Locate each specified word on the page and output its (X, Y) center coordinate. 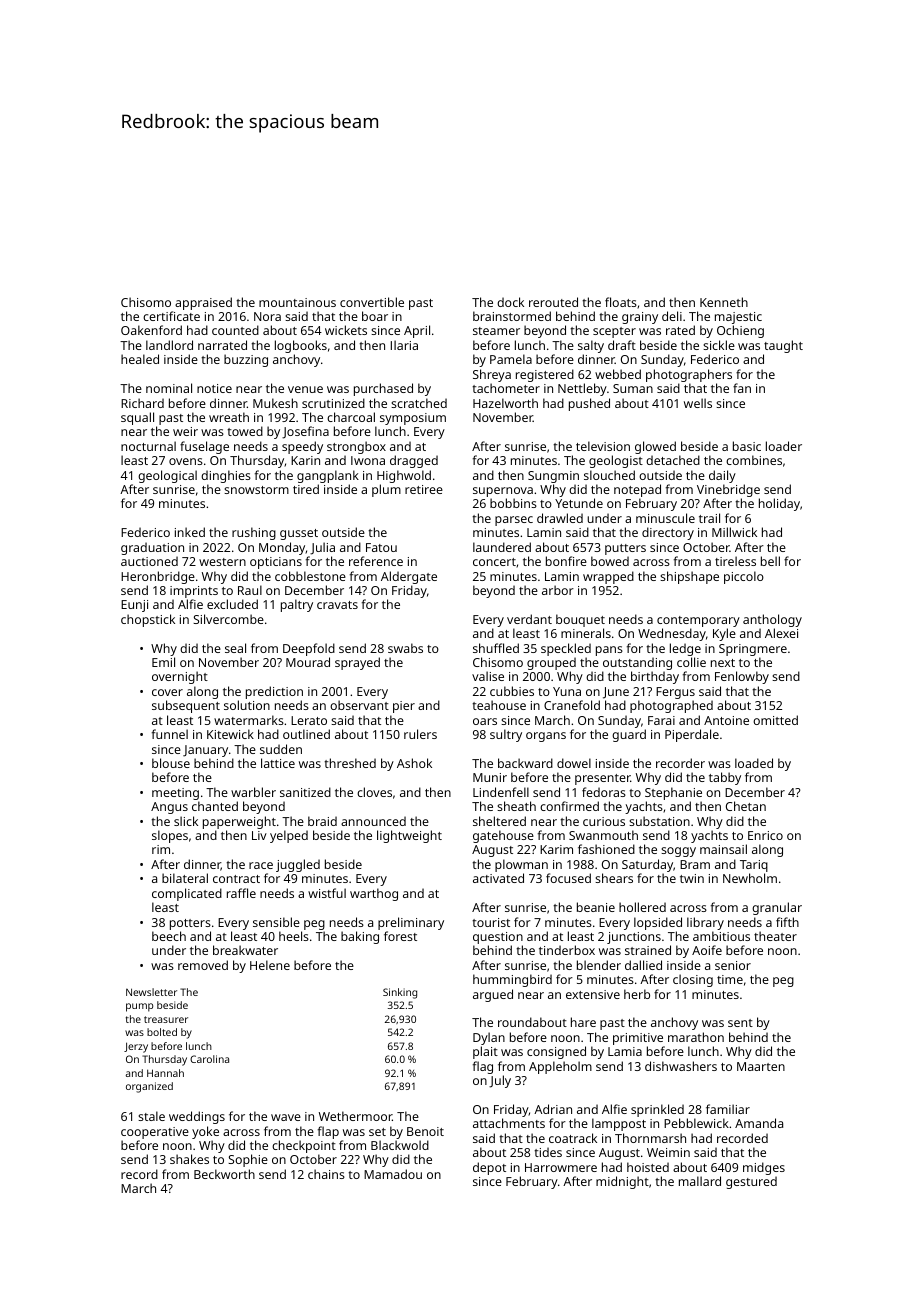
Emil (163, 662)
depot (489, 1168)
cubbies (512, 691)
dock (510, 302)
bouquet (580, 620)
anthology (772, 620)
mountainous (297, 302)
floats (621, 302)
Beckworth (224, 1174)
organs (546, 737)
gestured (751, 1182)
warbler (253, 792)
